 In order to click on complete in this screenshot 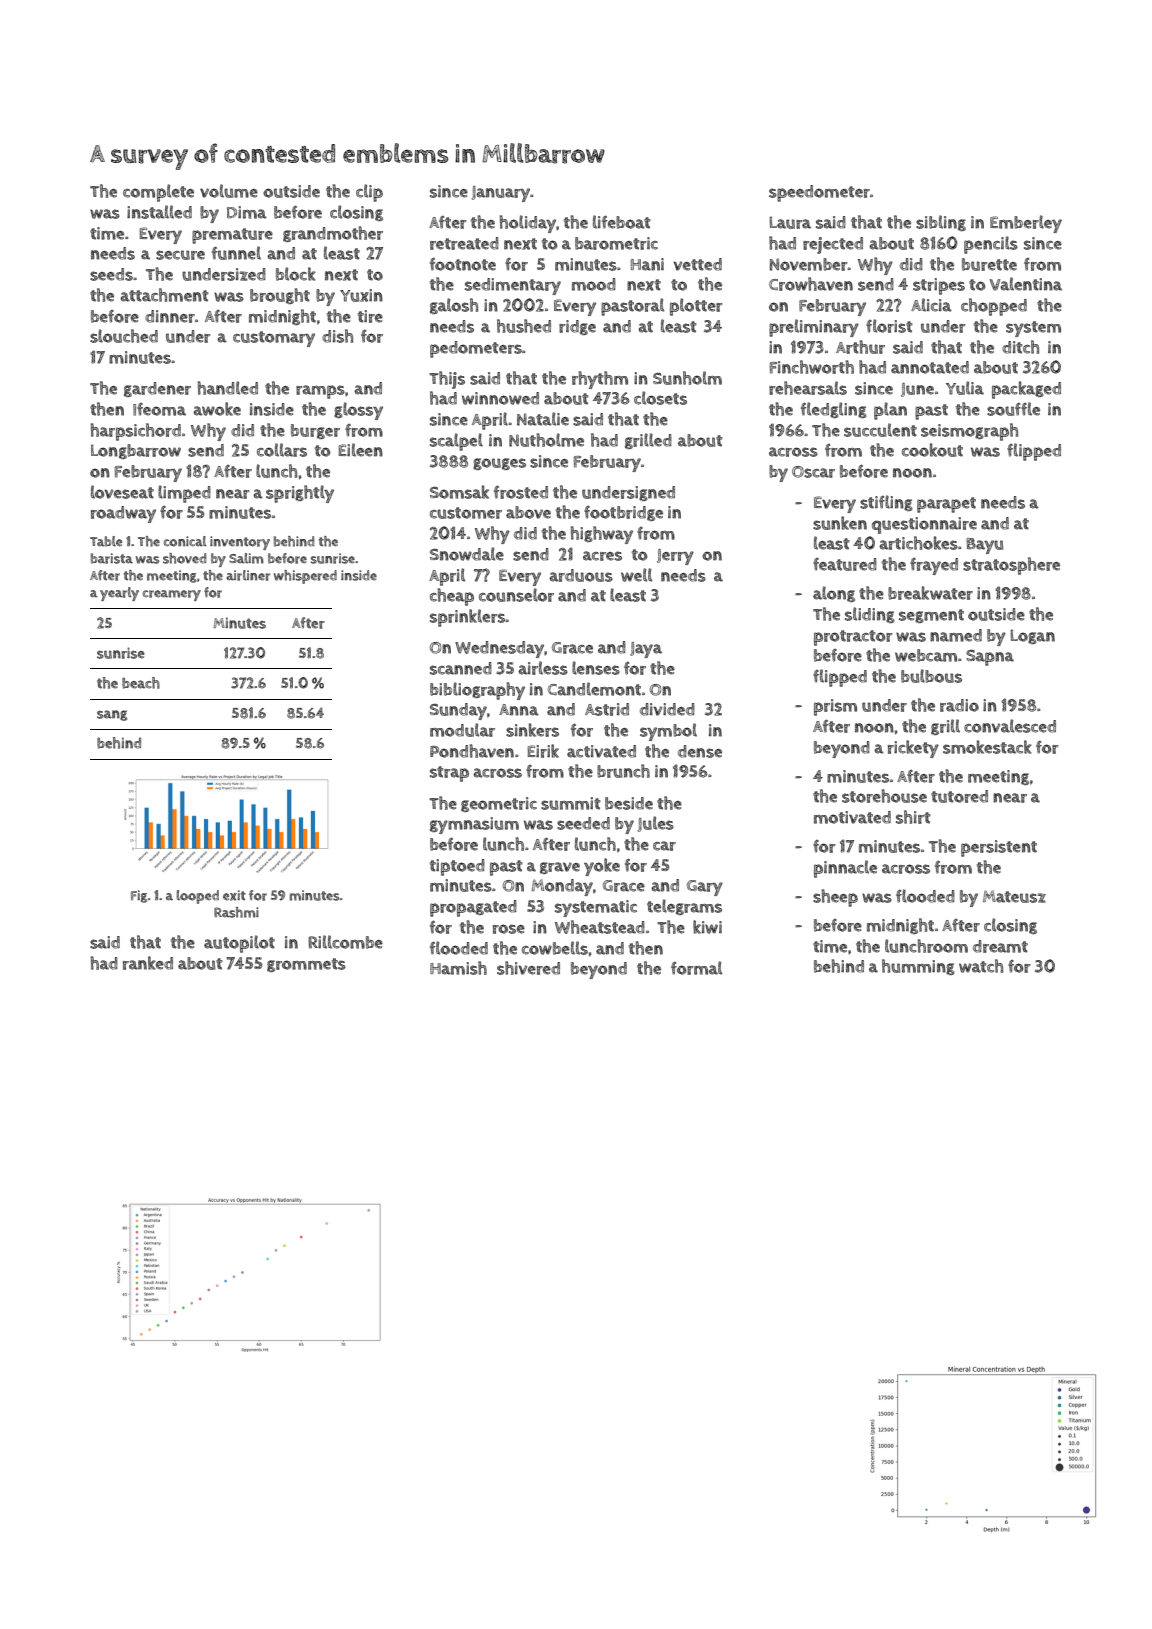, I will do `click(158, 193)`.
